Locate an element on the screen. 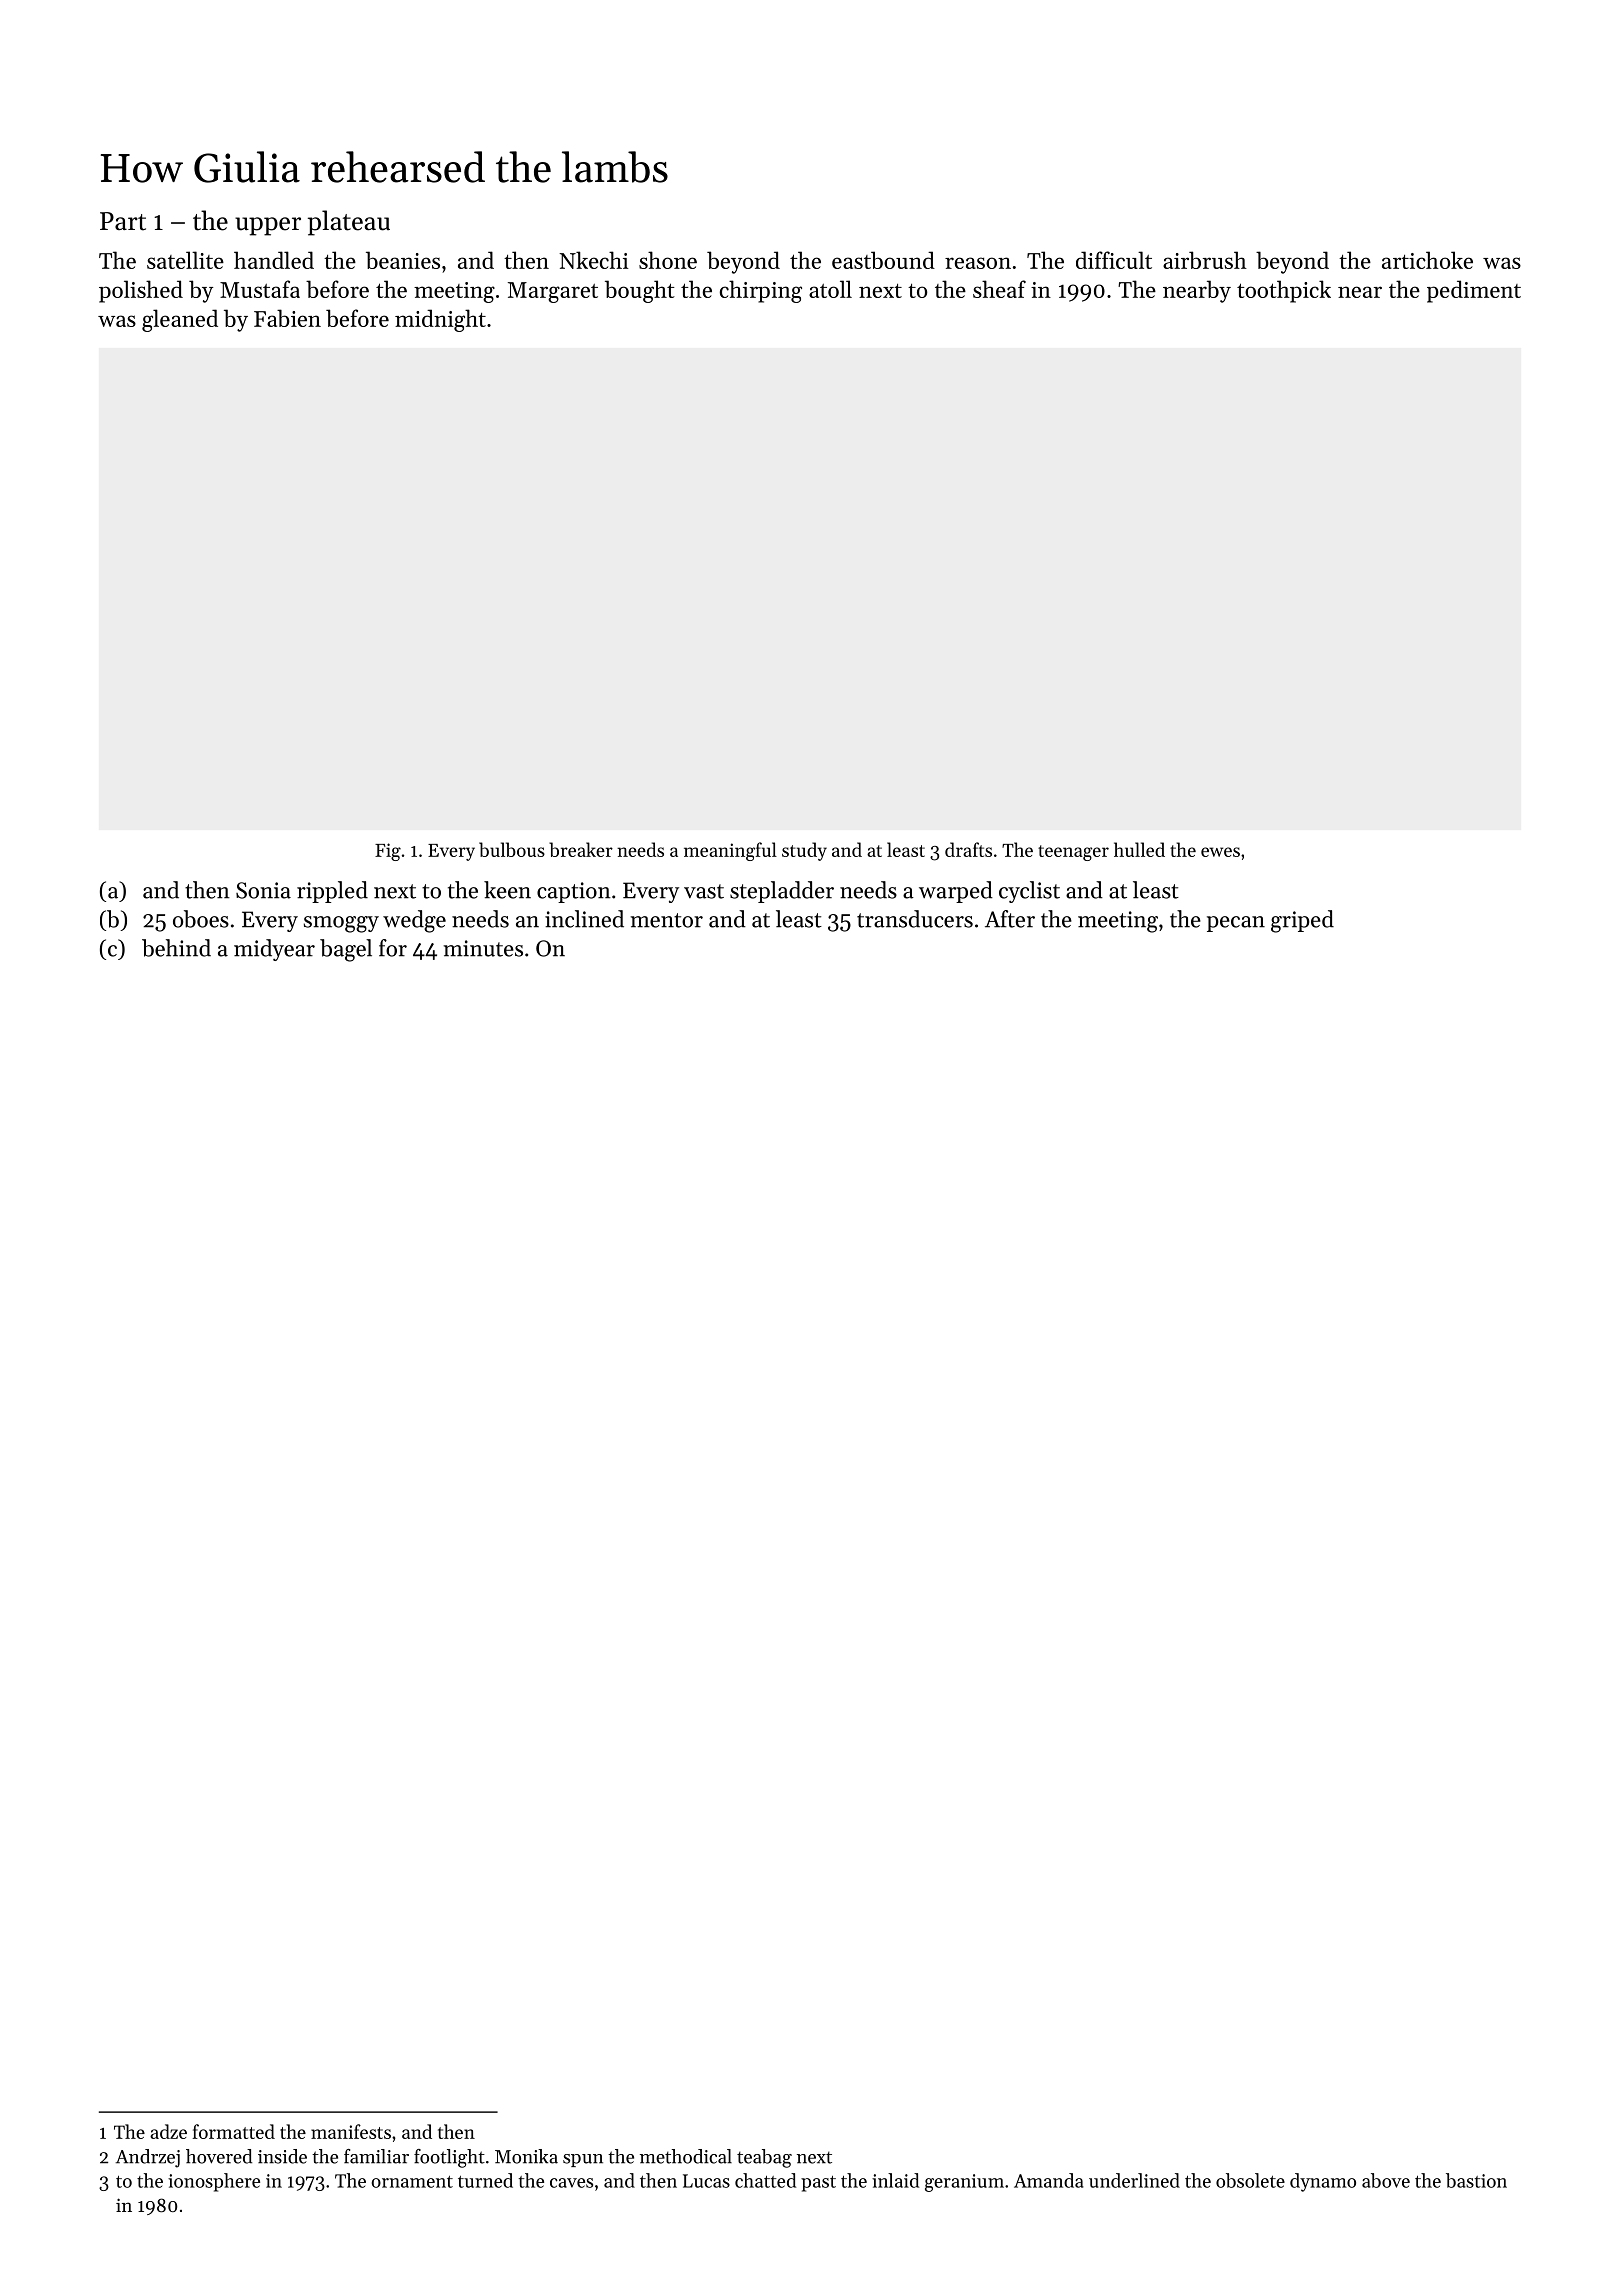 The width and height of the screenshot is (1620, 2292). artichoke is located at coordinates (1427, 260).
